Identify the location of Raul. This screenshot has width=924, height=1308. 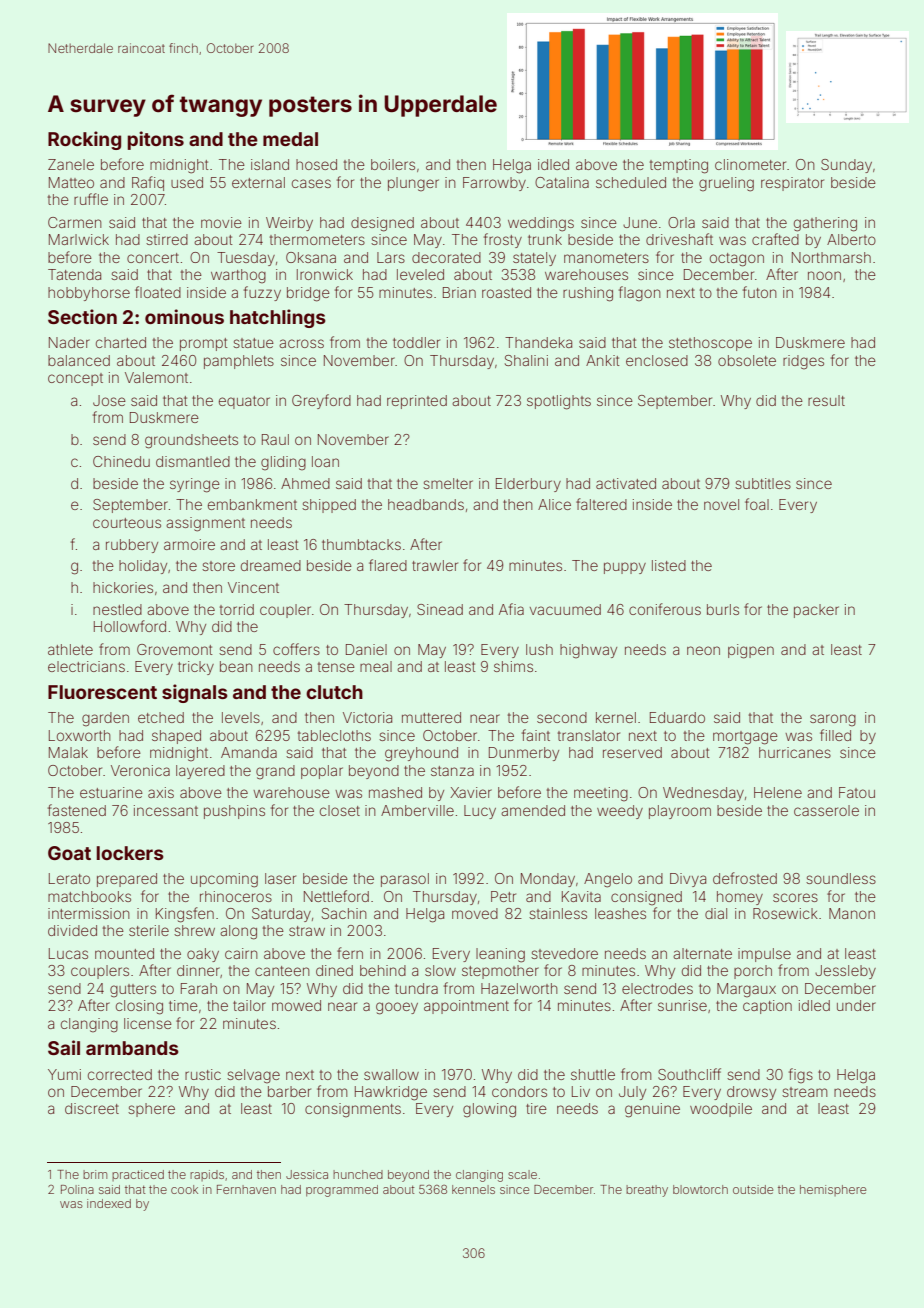
(275, 439).
